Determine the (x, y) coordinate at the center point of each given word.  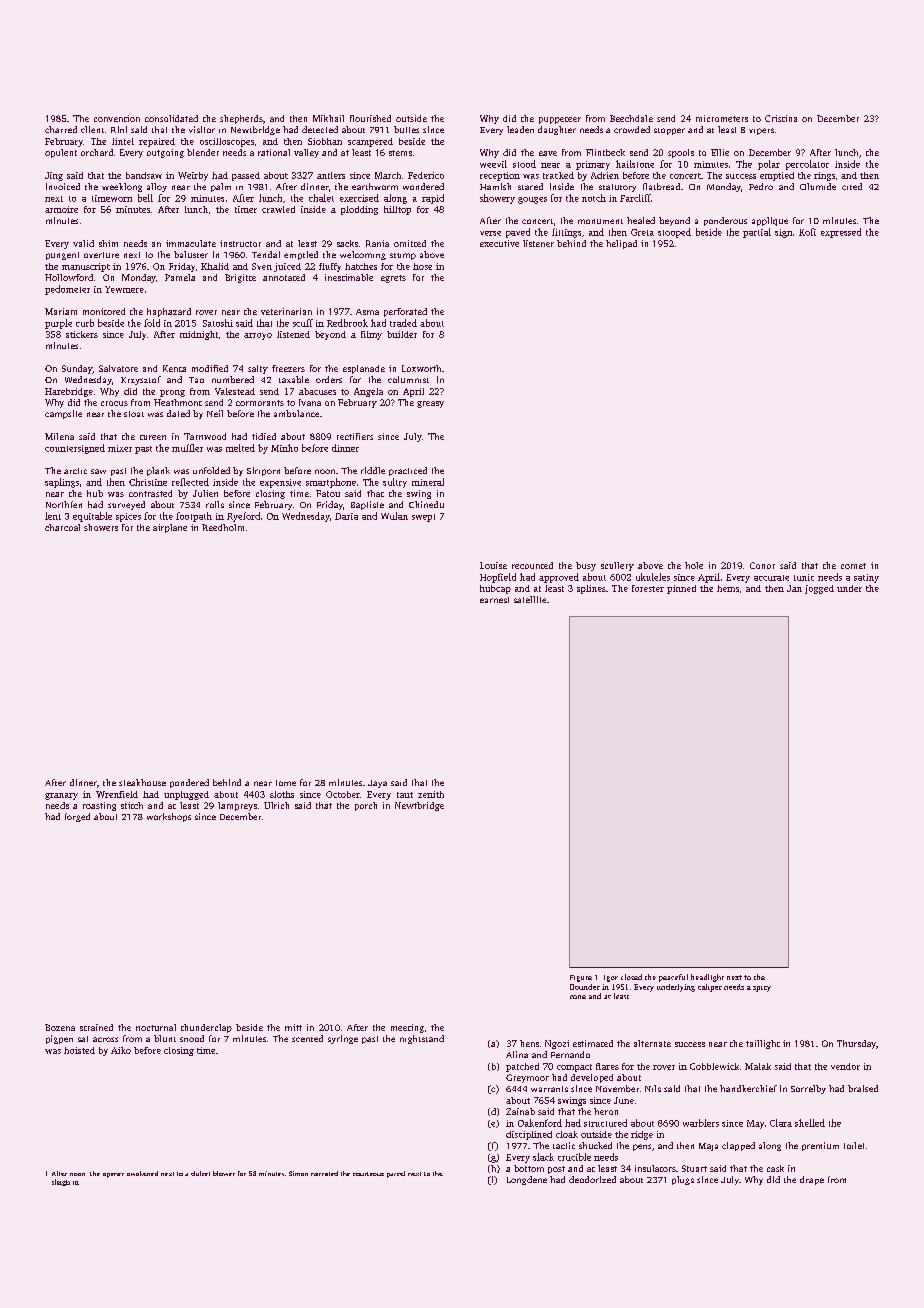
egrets (393, 279)
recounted (532, 565)
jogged (819, 589)
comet (853, 566)
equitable (92, 517)
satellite (530, 599)
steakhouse (142, 782)
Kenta (174, 368)
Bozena (60, 1027)
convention (117, 118)
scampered (370, 142)
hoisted (79, 1050)
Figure (581, 978)
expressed (841, 233)
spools (681, 153)
